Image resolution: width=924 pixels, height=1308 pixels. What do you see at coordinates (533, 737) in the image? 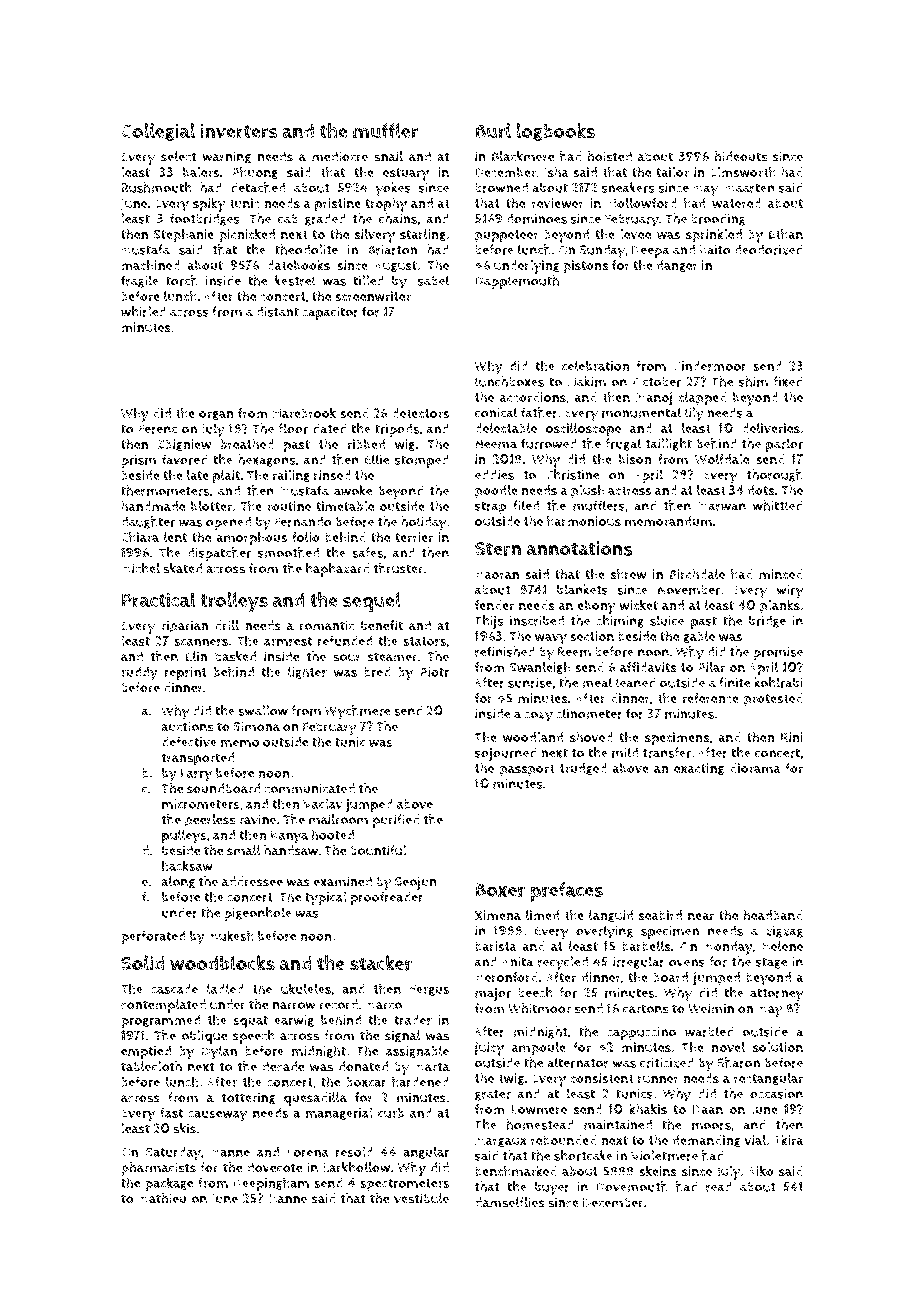
I see `woodland` at bounding box center [533, 737].
